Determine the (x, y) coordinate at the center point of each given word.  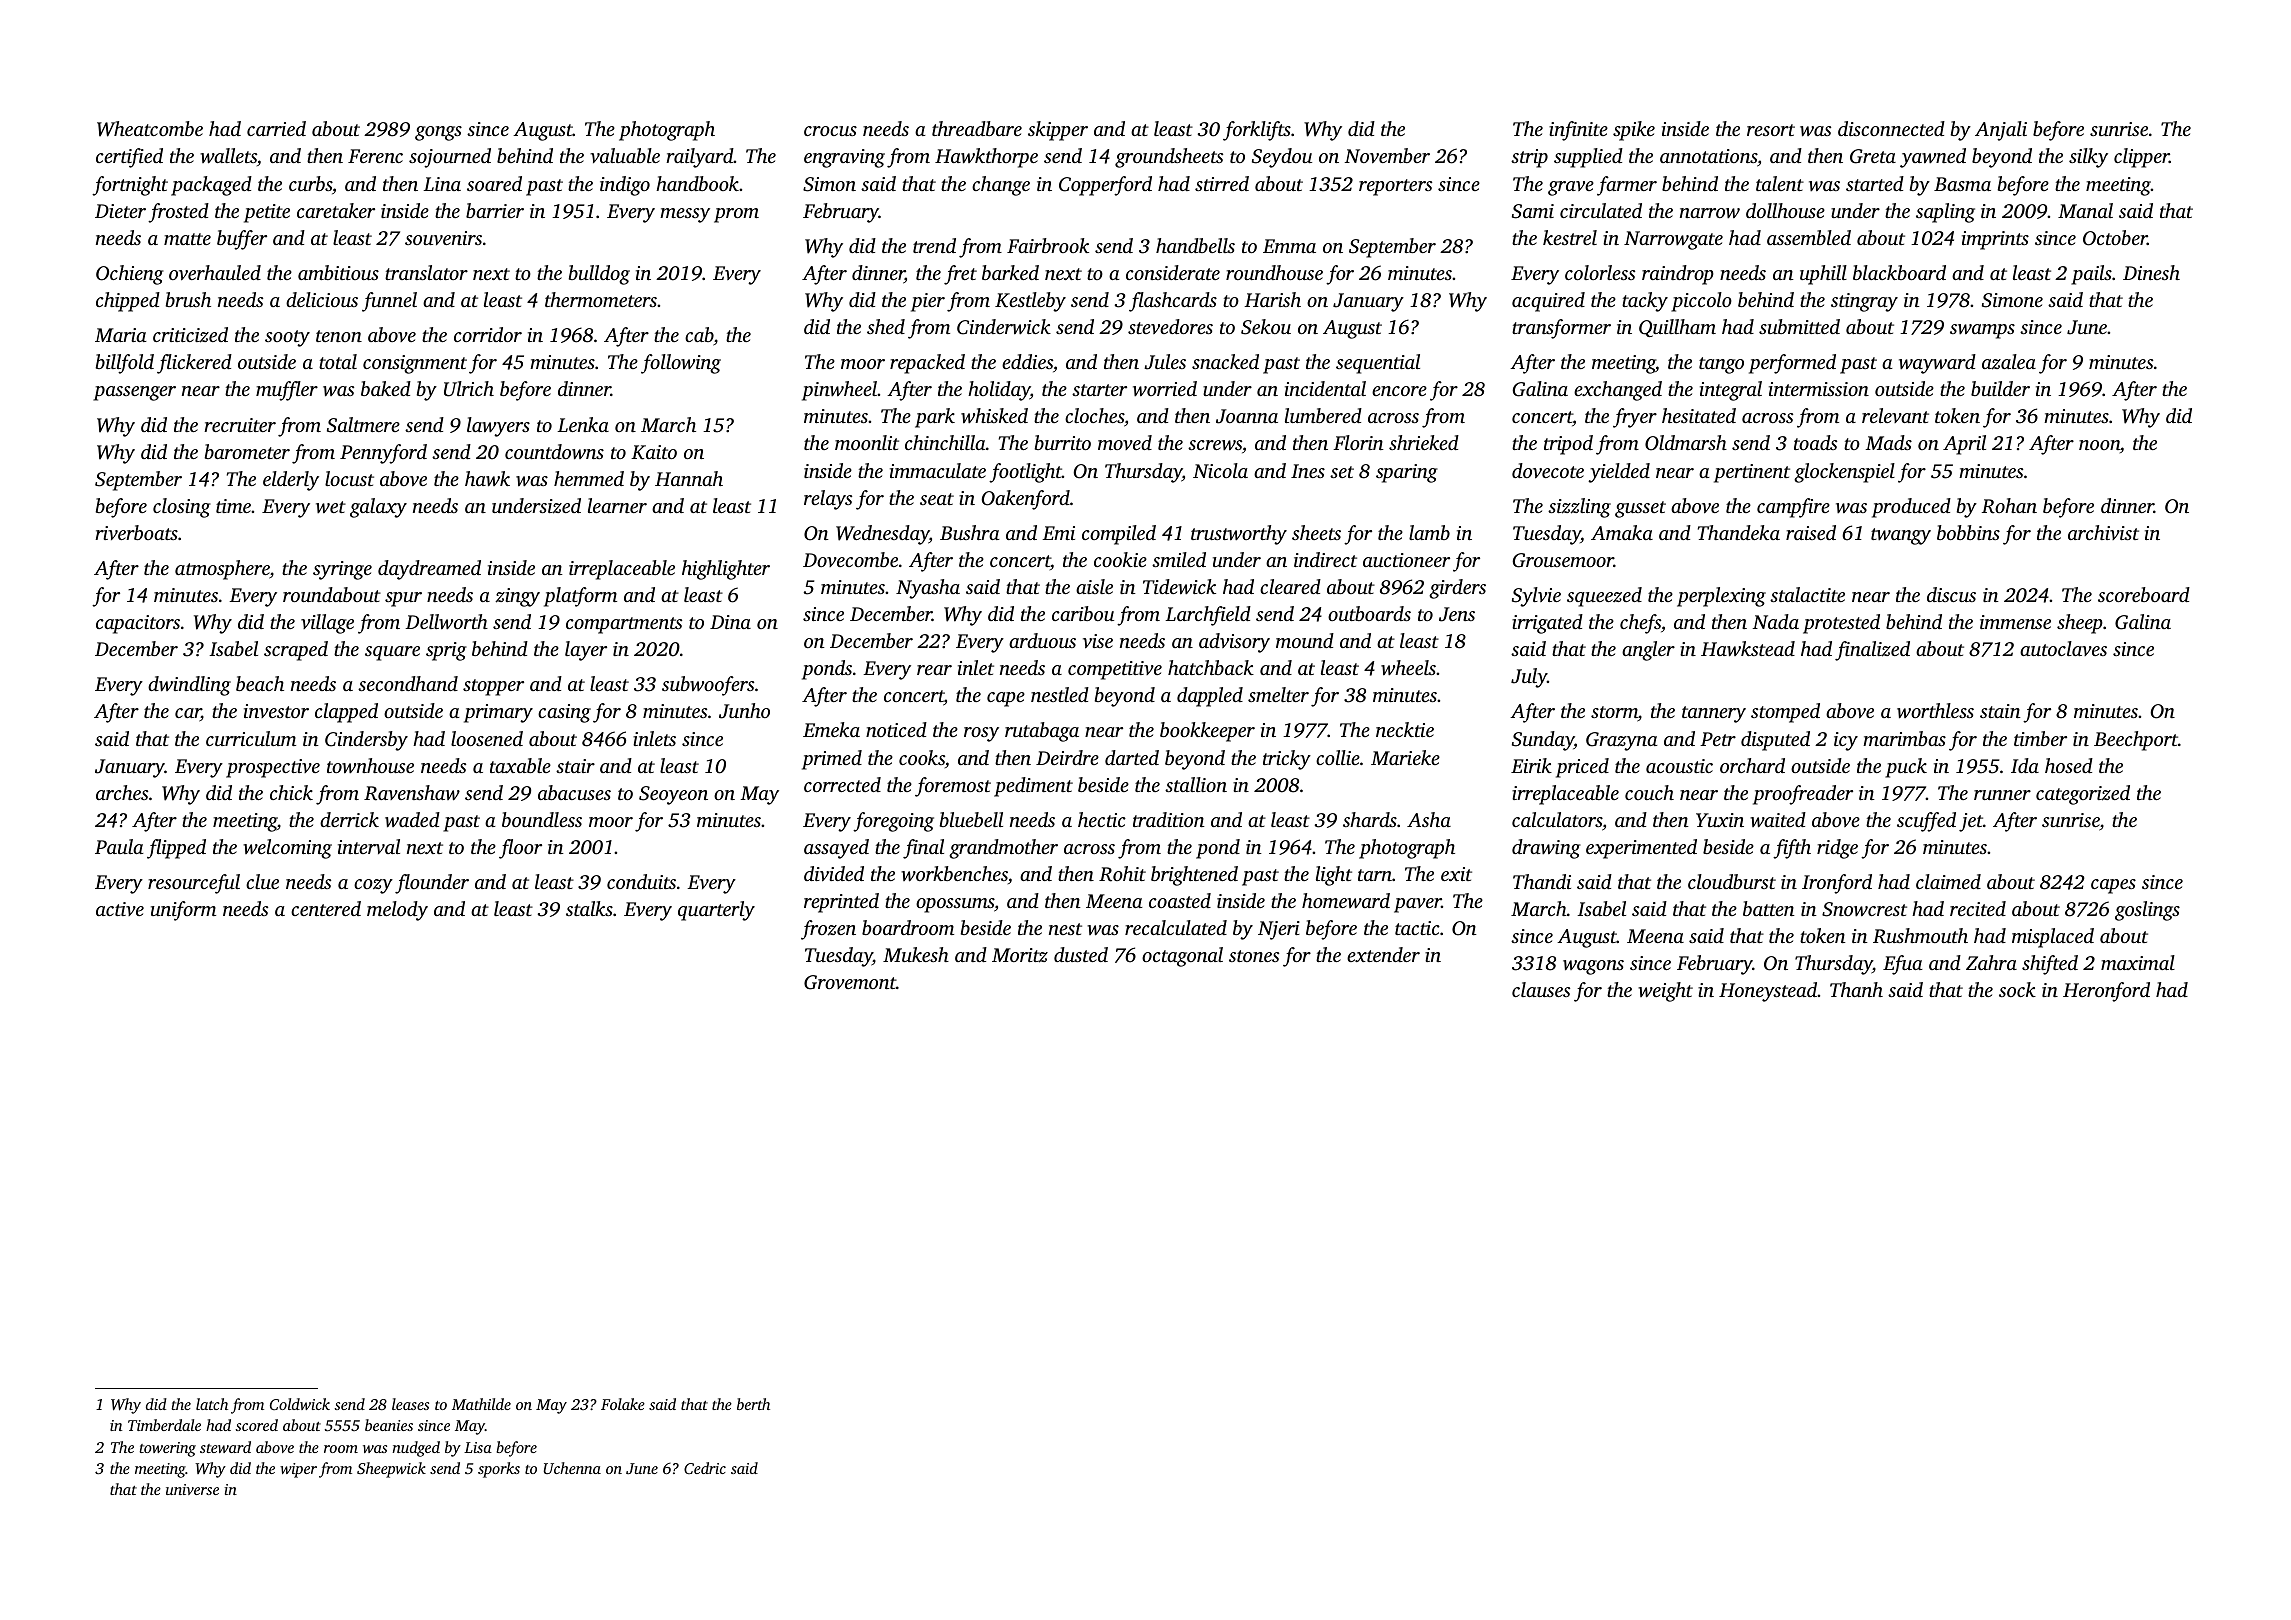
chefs (1640, 624)
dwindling (189, 686)
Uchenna (572, 1468)
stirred (1222, 183)
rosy (981, 734)
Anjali (2001, 131)
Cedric (705, 1468)
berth (753, 1404)
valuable (625, 155)
